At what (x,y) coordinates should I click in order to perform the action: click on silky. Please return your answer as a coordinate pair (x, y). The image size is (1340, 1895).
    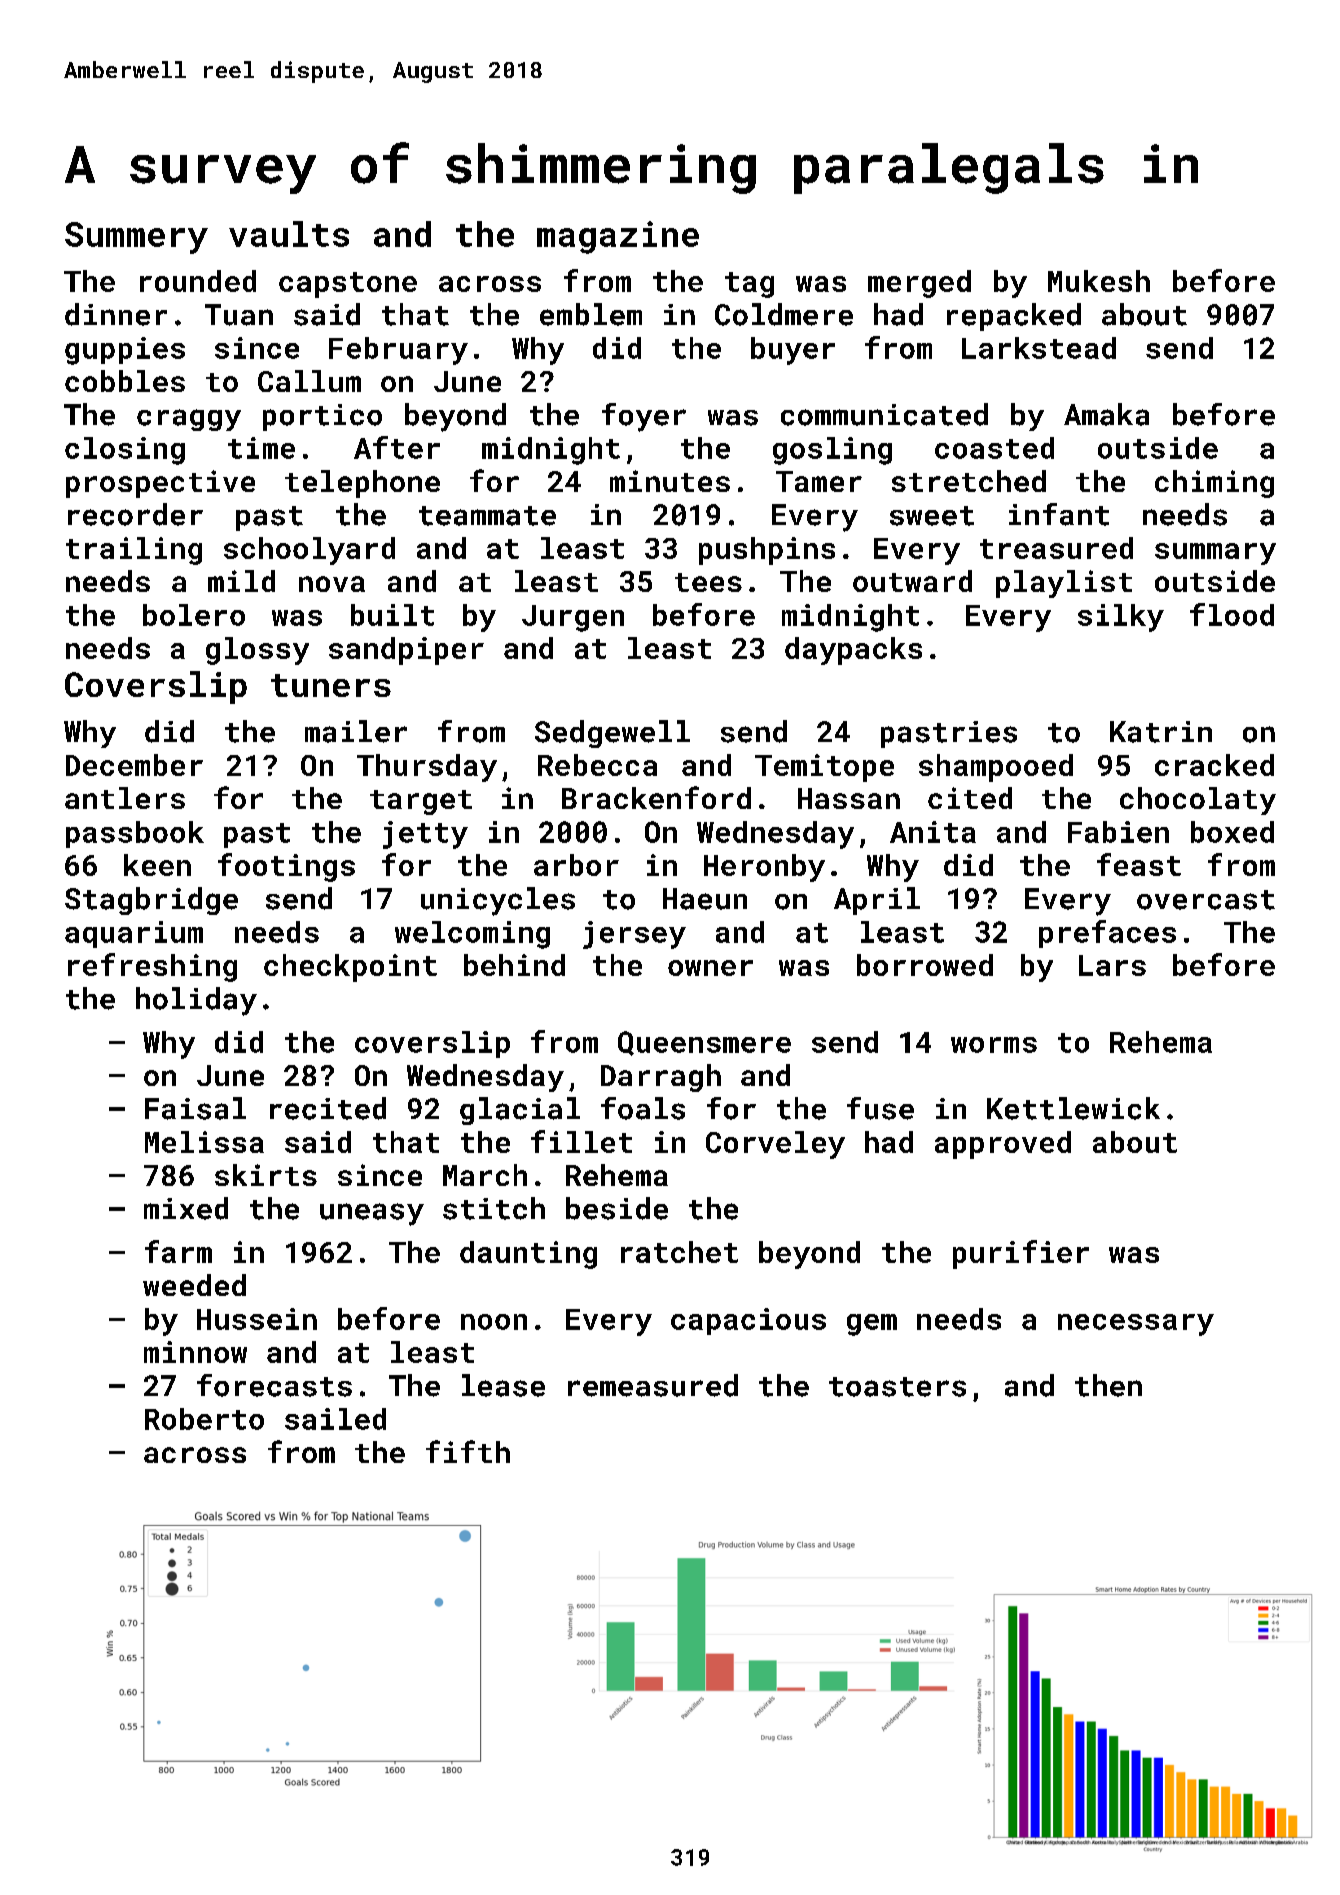
    Looking at the image, I should click on (1121, 618).
